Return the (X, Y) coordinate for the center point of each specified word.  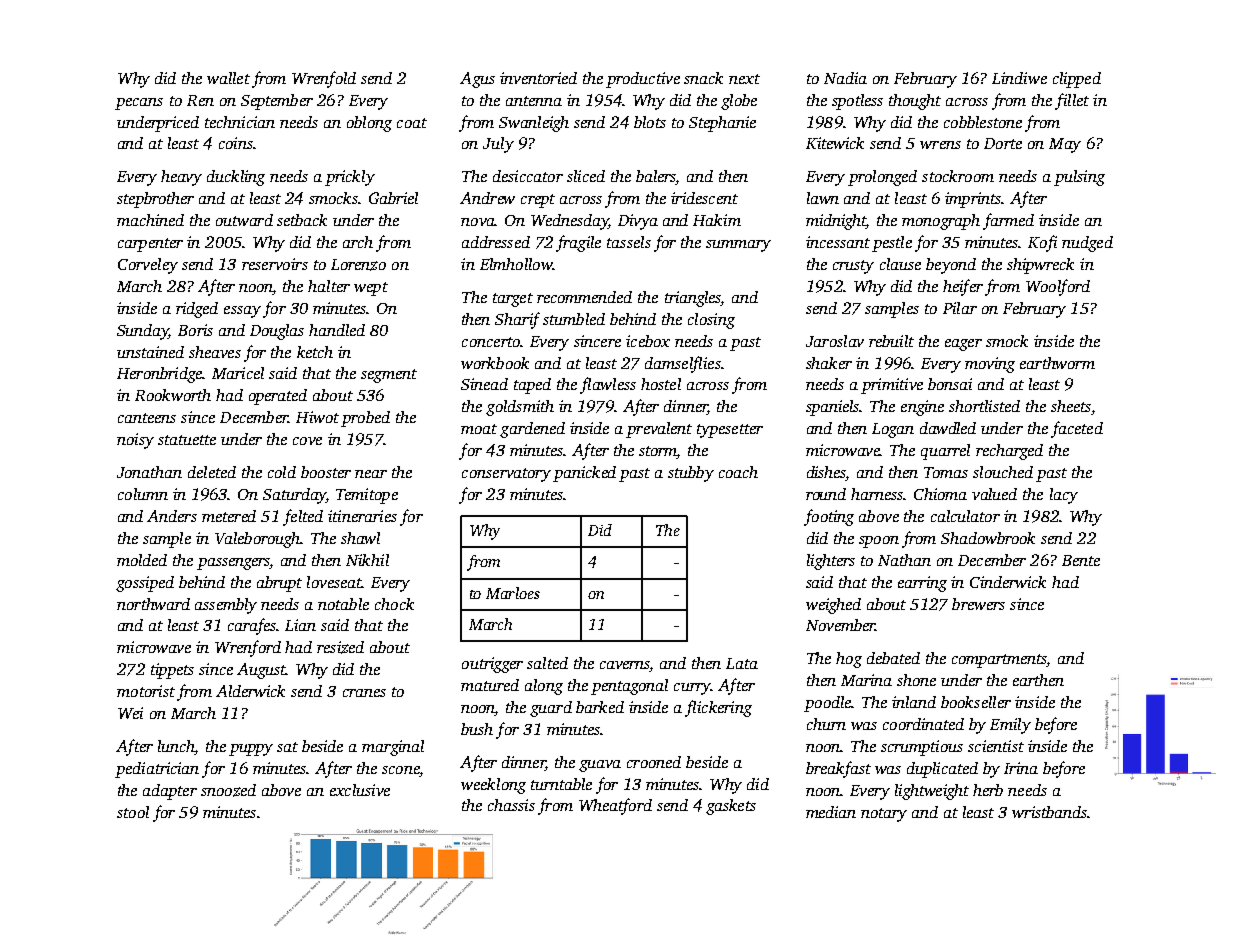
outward (244, 220)
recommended (584, 297)
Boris (195, 330)
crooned (654, 762)
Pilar (960, 308)
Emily (1010, 726)
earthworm (1057, 363)
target (513, 300)
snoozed (228, 790)
